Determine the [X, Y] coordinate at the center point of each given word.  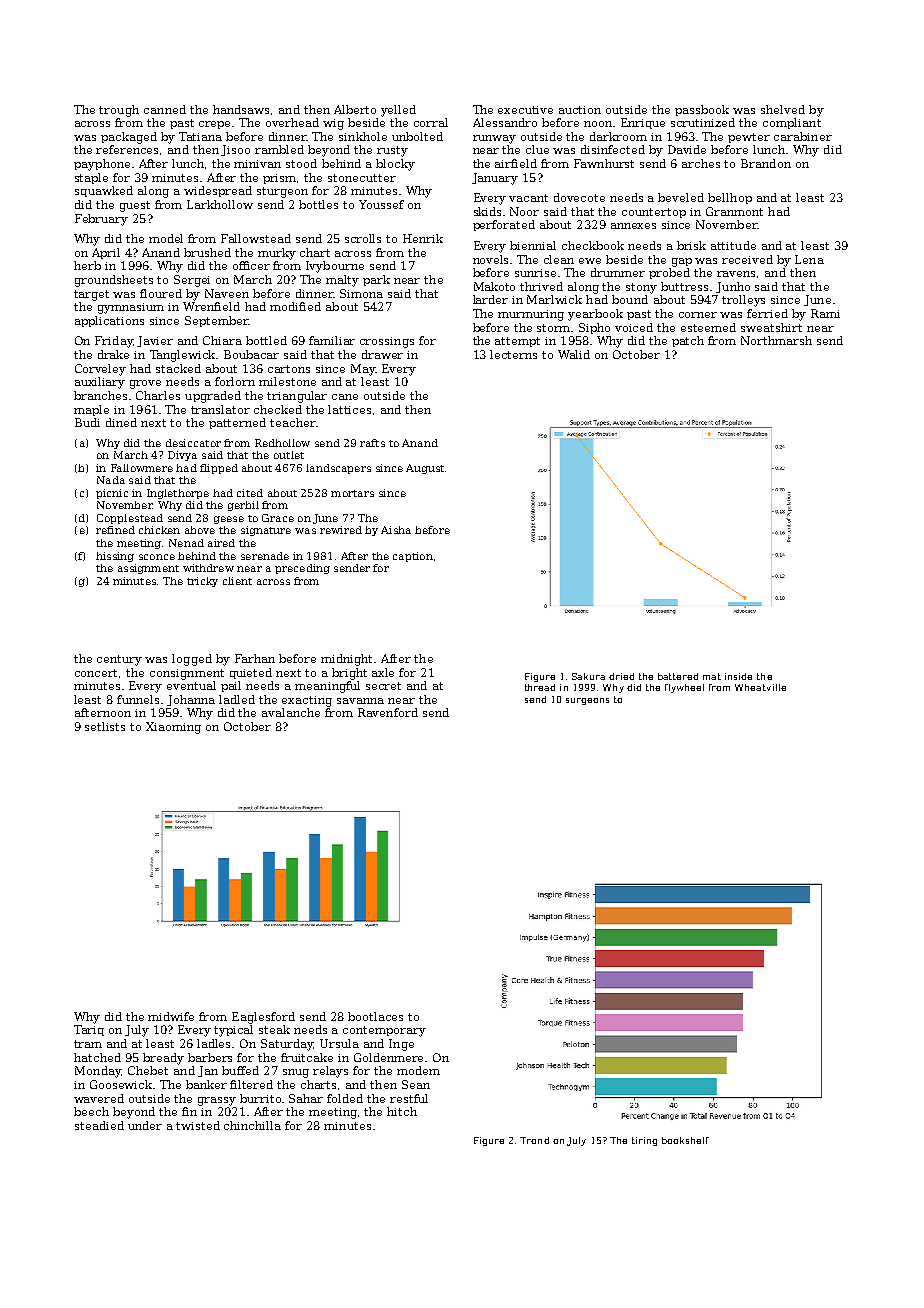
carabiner [803, 136]
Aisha [396, 530]
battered [678, 676]
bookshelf [685, 1140]
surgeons [587, 701]
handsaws [241, 109]
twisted [198, 1125]
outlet [289, 455]
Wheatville [760, 687]
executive [525, 110]
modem [418, 1070]
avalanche [291, 712]
